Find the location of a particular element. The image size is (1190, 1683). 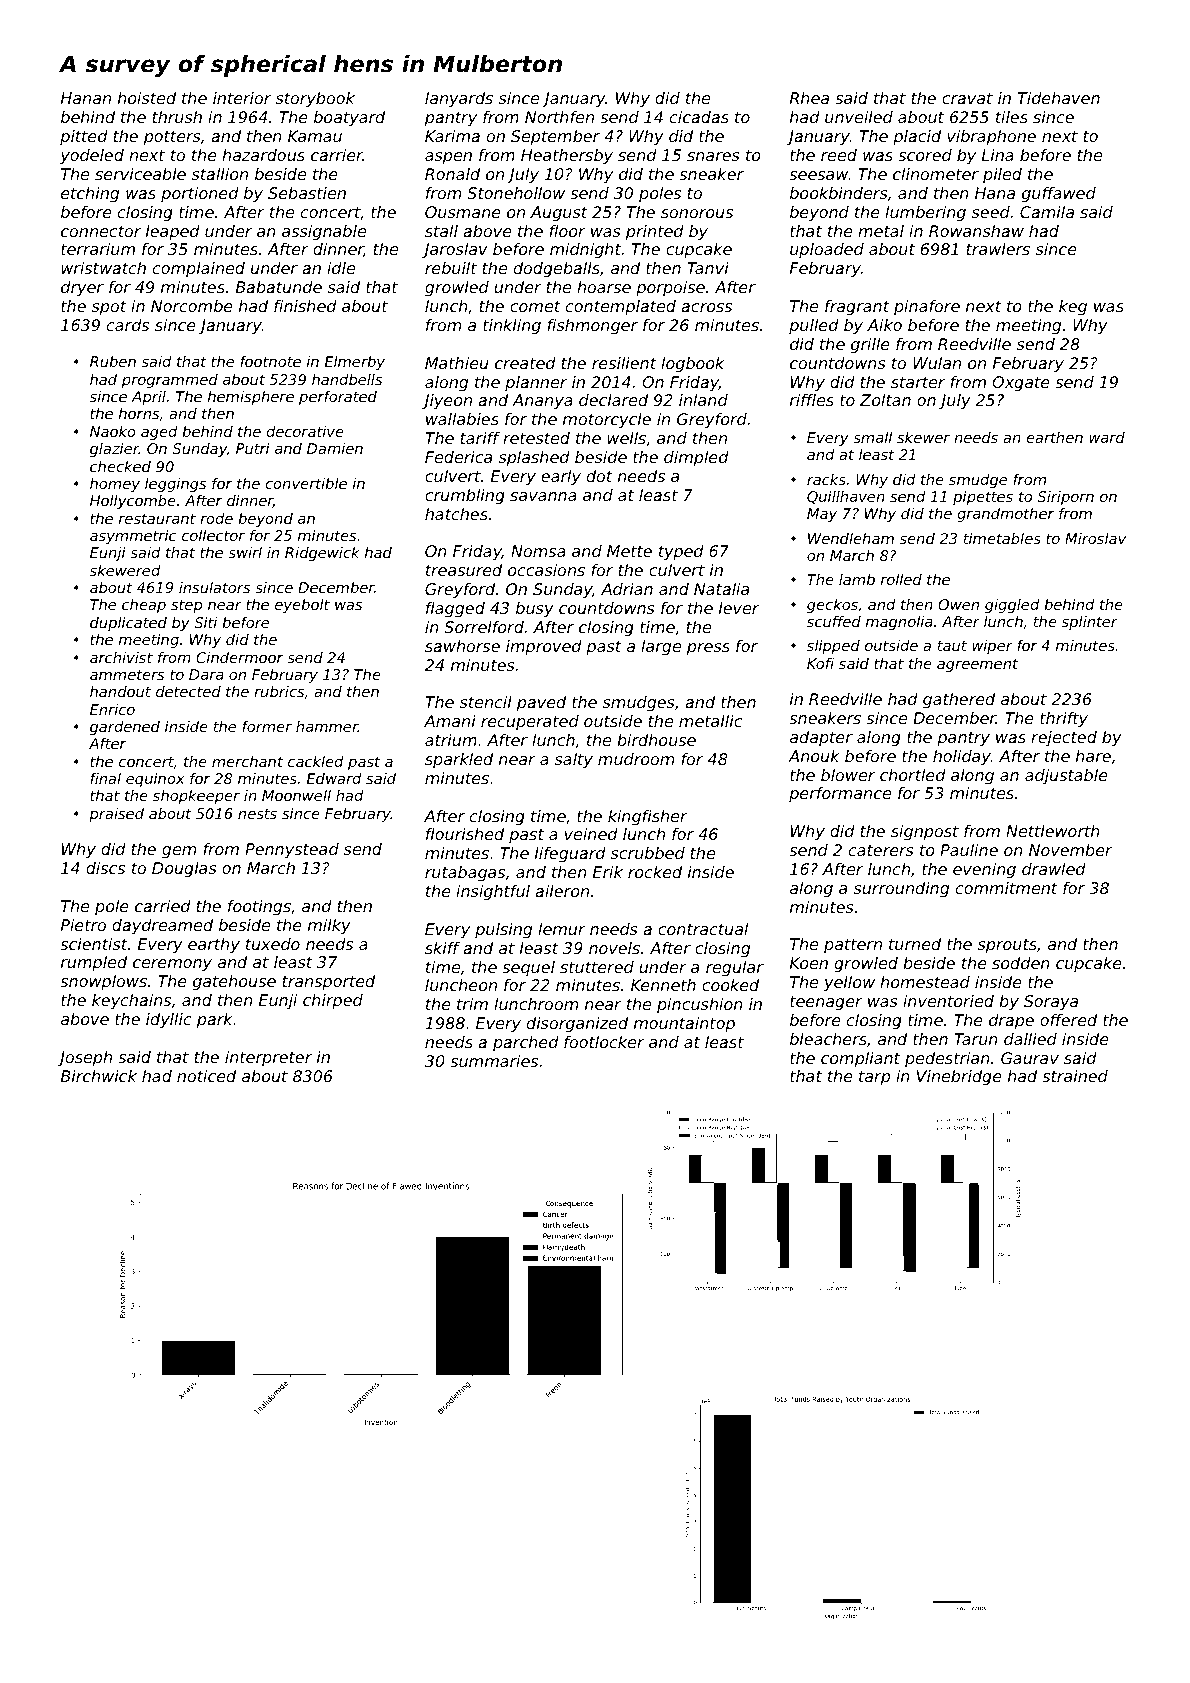

scrubbed is located at coordinates (648, 853).
